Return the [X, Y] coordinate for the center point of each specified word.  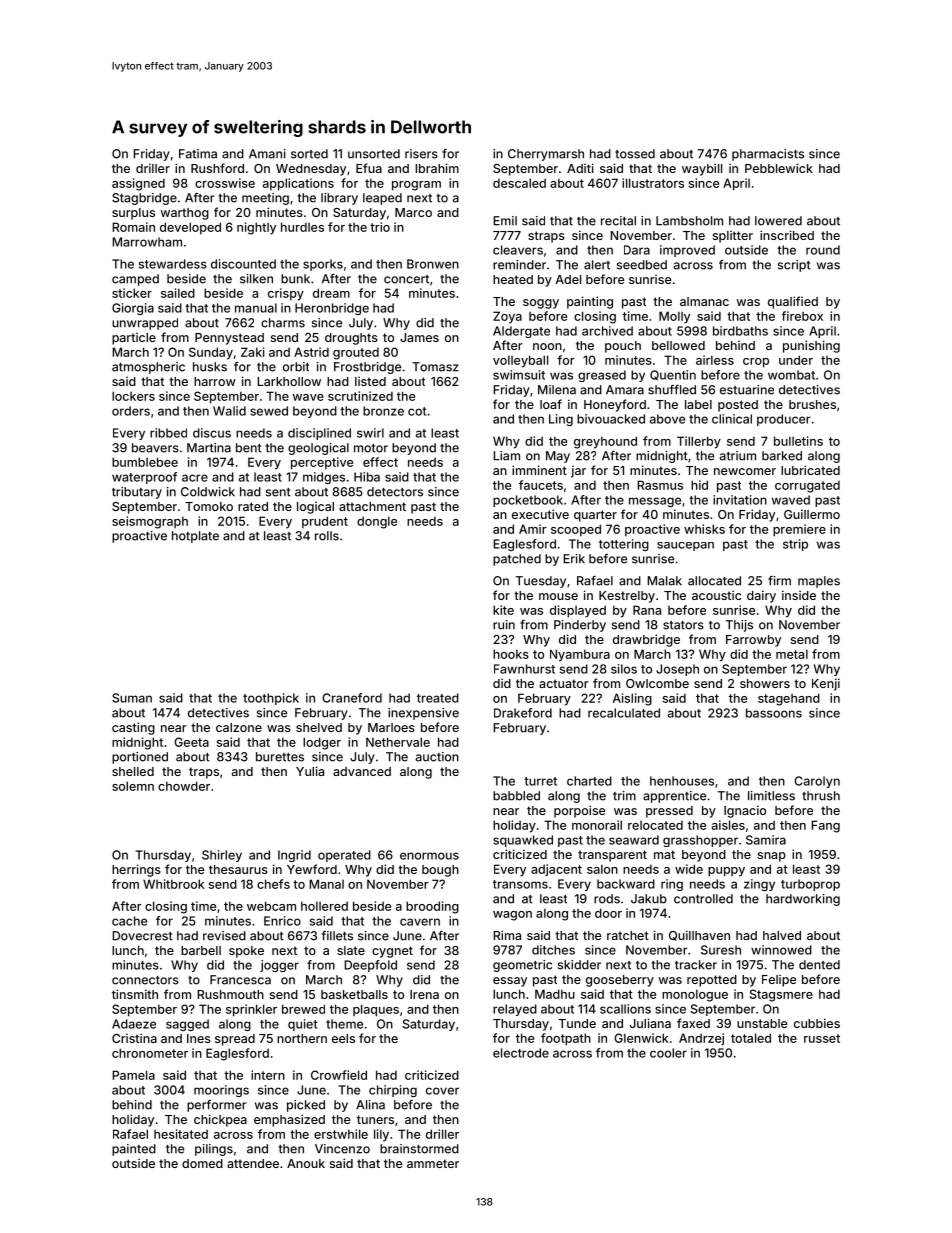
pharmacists [768, 155]
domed [202, 1163]
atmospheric [148, 368]
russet [822, 1038]
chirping [393, 1091]
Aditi [580, 168]
